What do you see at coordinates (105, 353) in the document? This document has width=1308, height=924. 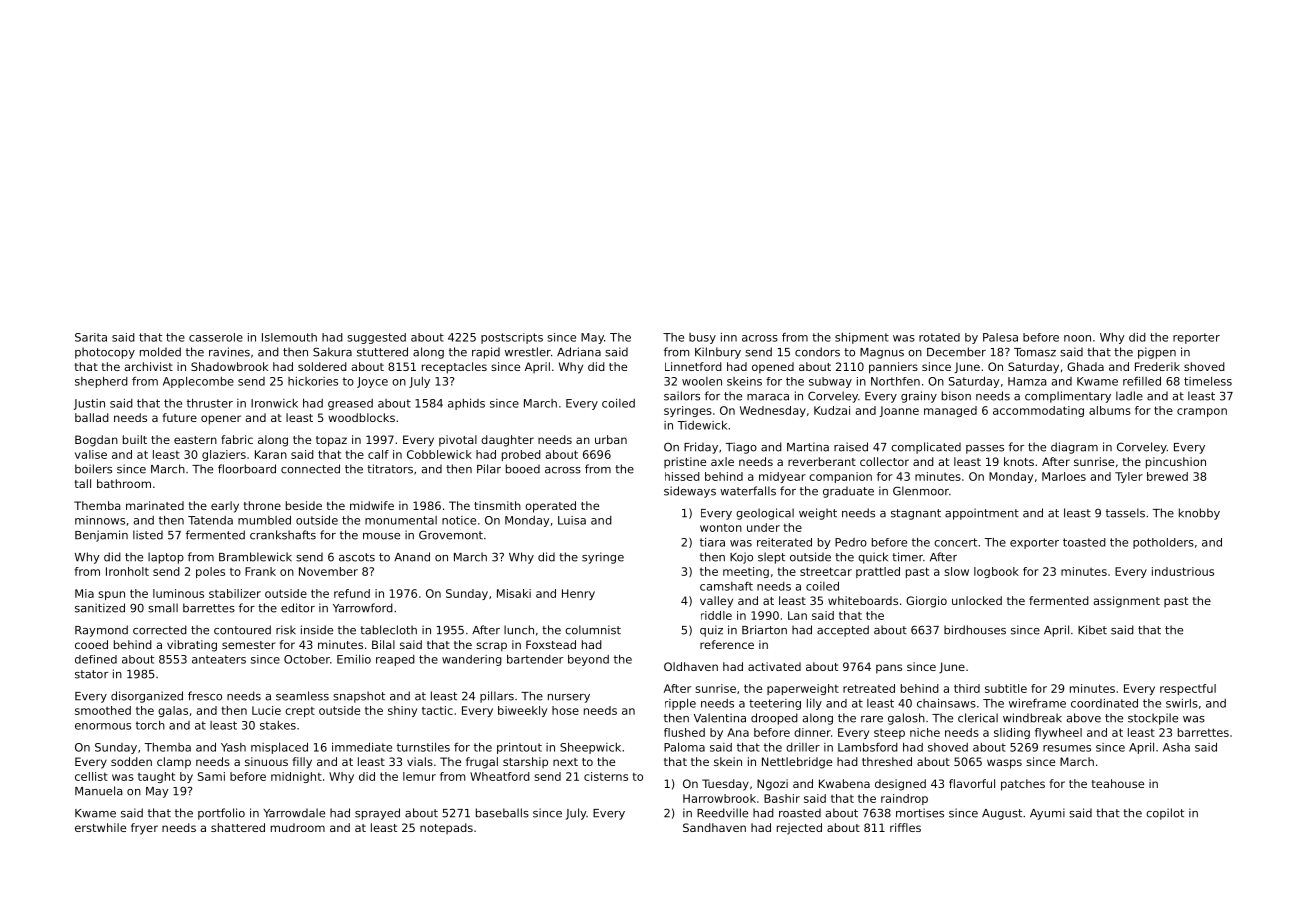 I see `photocopy` at bounding box center [105, 353].
